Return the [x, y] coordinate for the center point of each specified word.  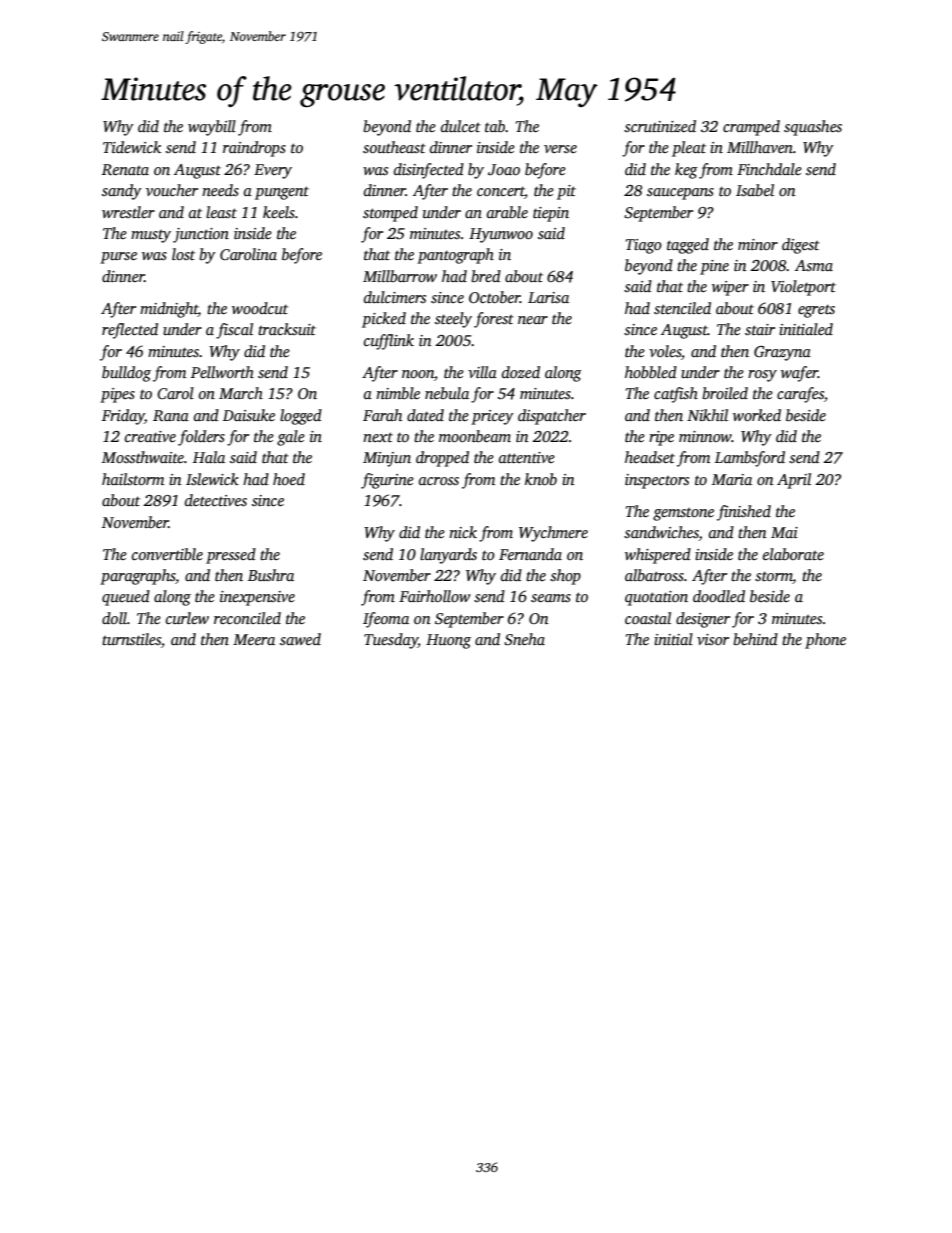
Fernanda [530, 554]
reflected [130, 331]
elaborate [793, 554]
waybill [212, 128]
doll [114, 618]
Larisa [548, 297]
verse [560, 149]
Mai [784, 532]
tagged [688, 246]
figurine [387, 481]
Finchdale [769, 169]
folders [201, 438]
